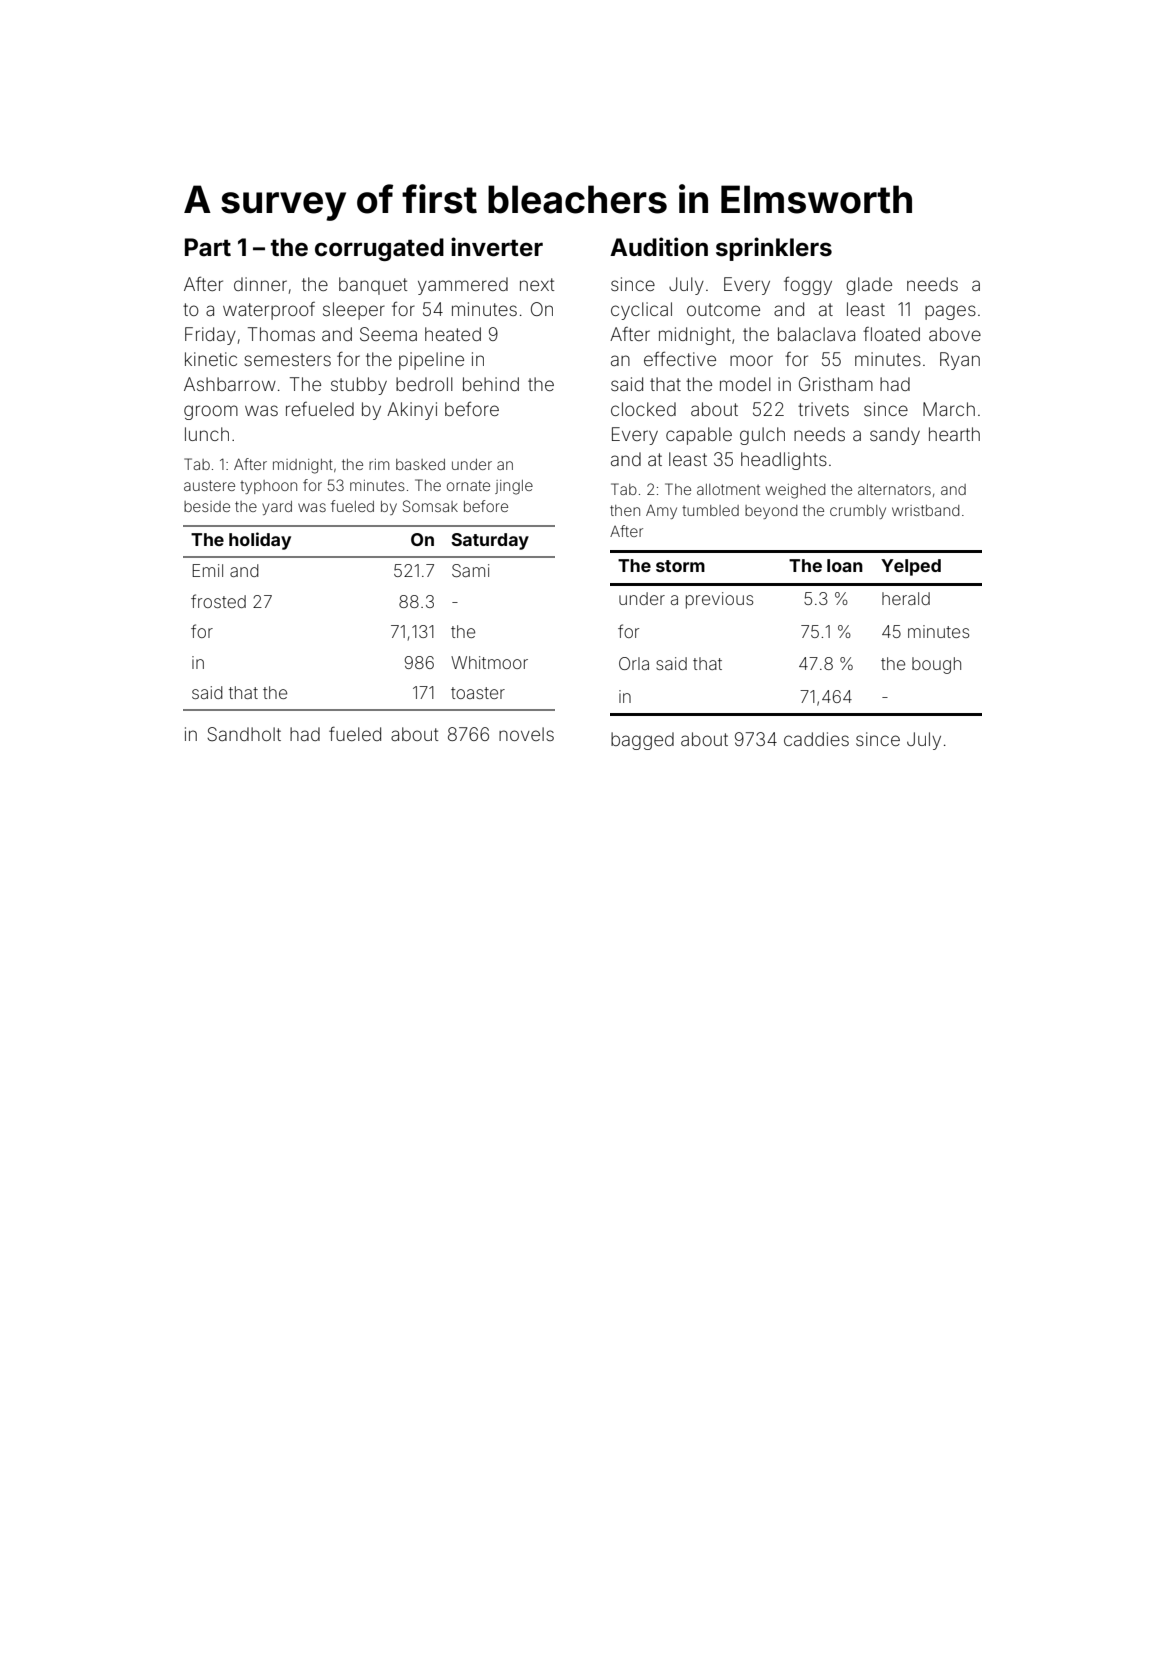 This image has height=1654, width=1165. Describe the element at coordinates (218, 601) in the image. I see `frosted` at that location.
